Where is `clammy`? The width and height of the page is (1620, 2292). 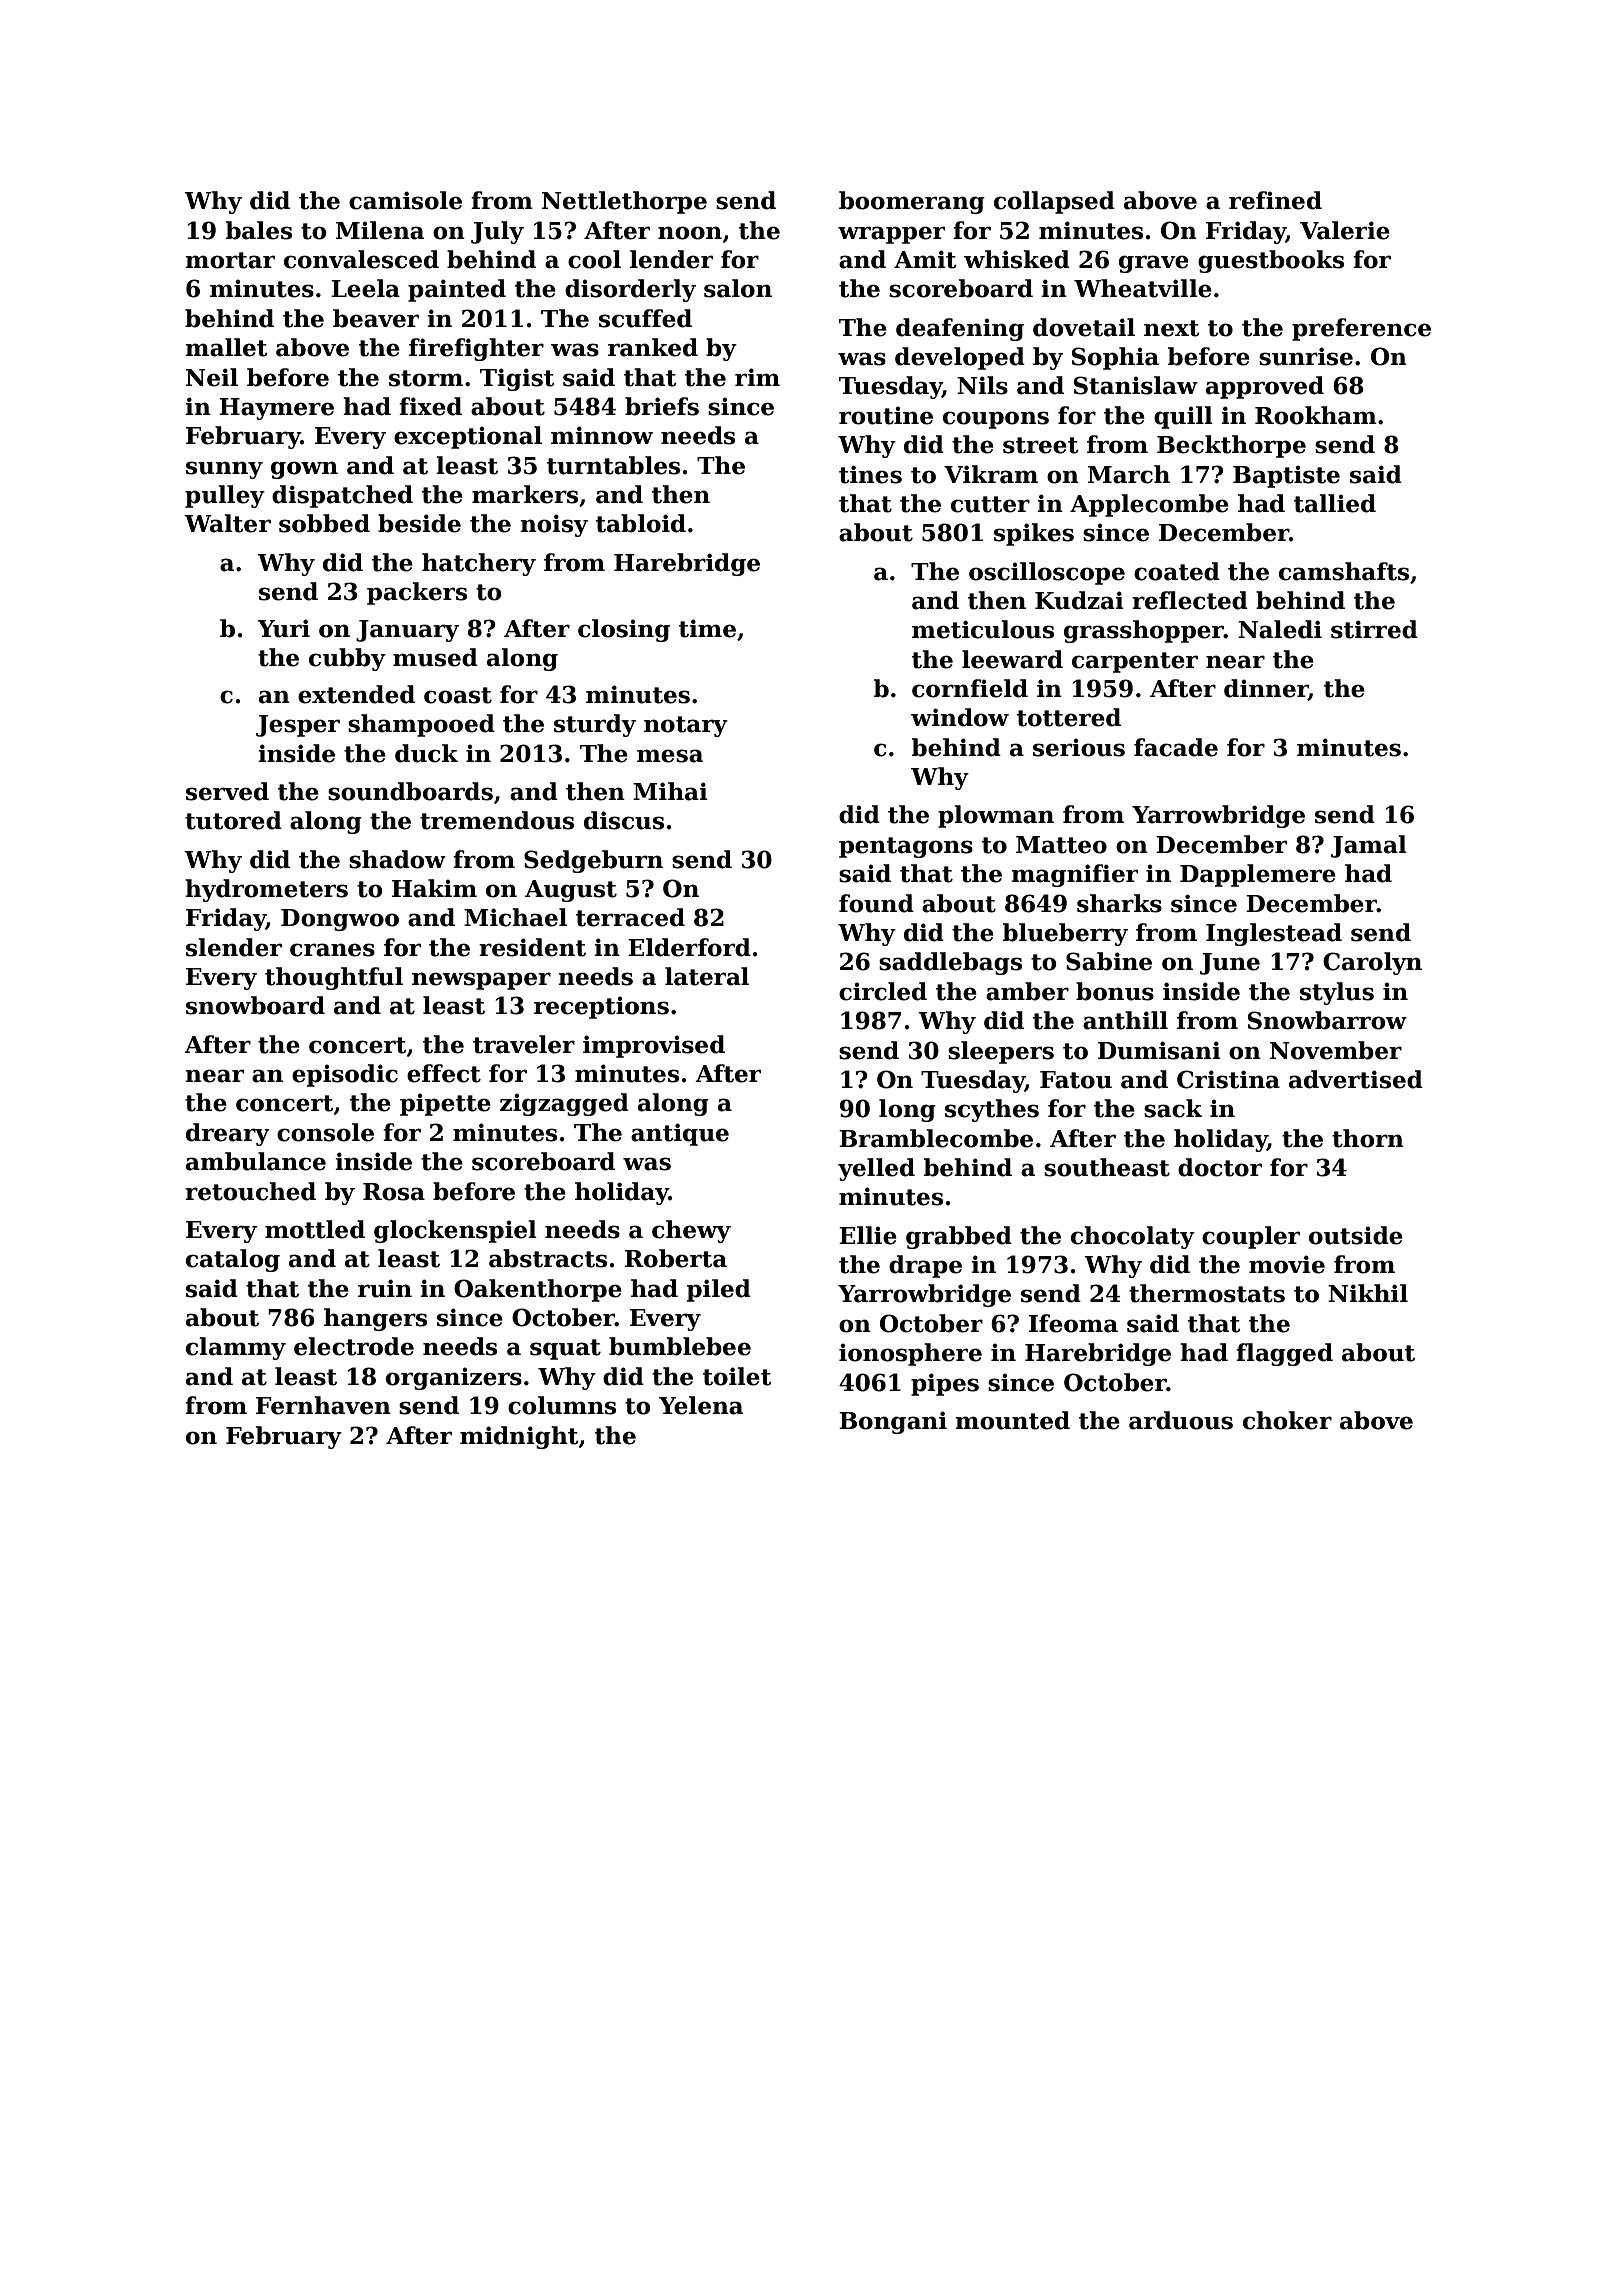
clammy is located at coordinates (236, 1348).
